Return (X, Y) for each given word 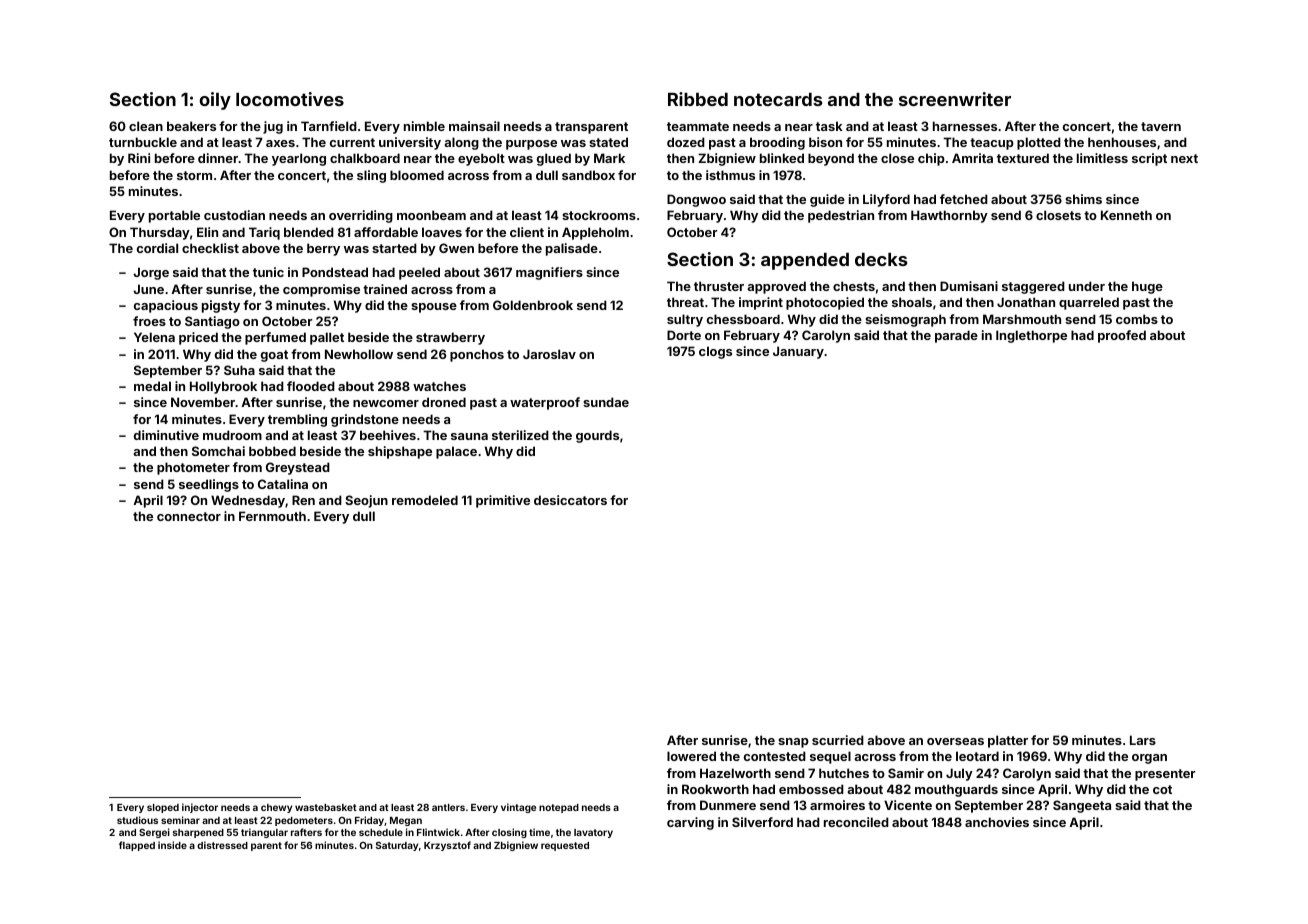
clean (146, 126)
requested (565, 846)
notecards (778, 99)
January (798, 352)
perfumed (275, 338)
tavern (1161, 126)
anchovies (997, 822)
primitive (503, 501)
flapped (137, 846)
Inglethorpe (1031, 336)
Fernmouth (272, 516)
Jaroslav (549, 354)
